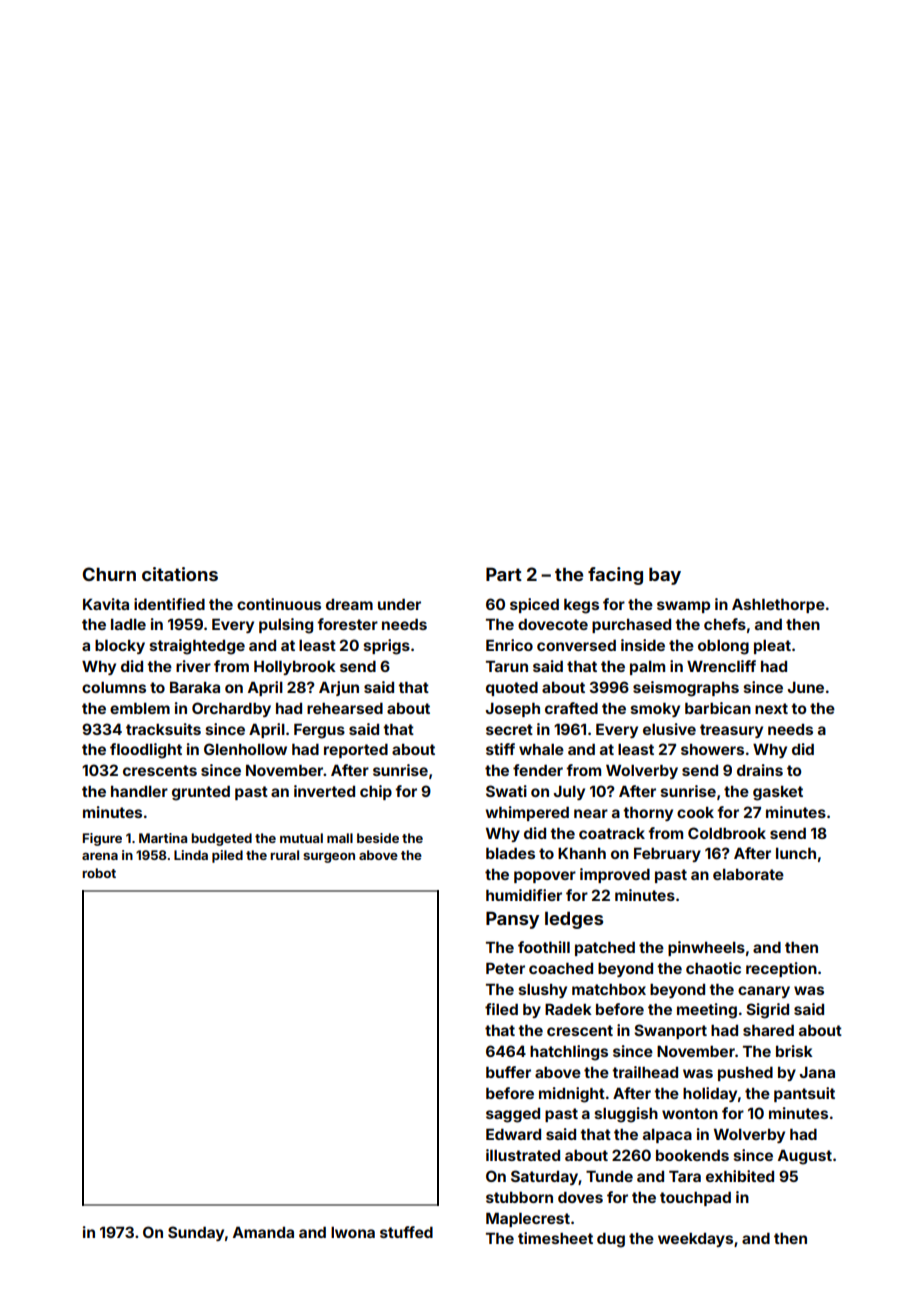 The image size is (924, 1311). Describe the element at coordinates (197, 647) in the screenshot. I see `straightedge` at that location.
